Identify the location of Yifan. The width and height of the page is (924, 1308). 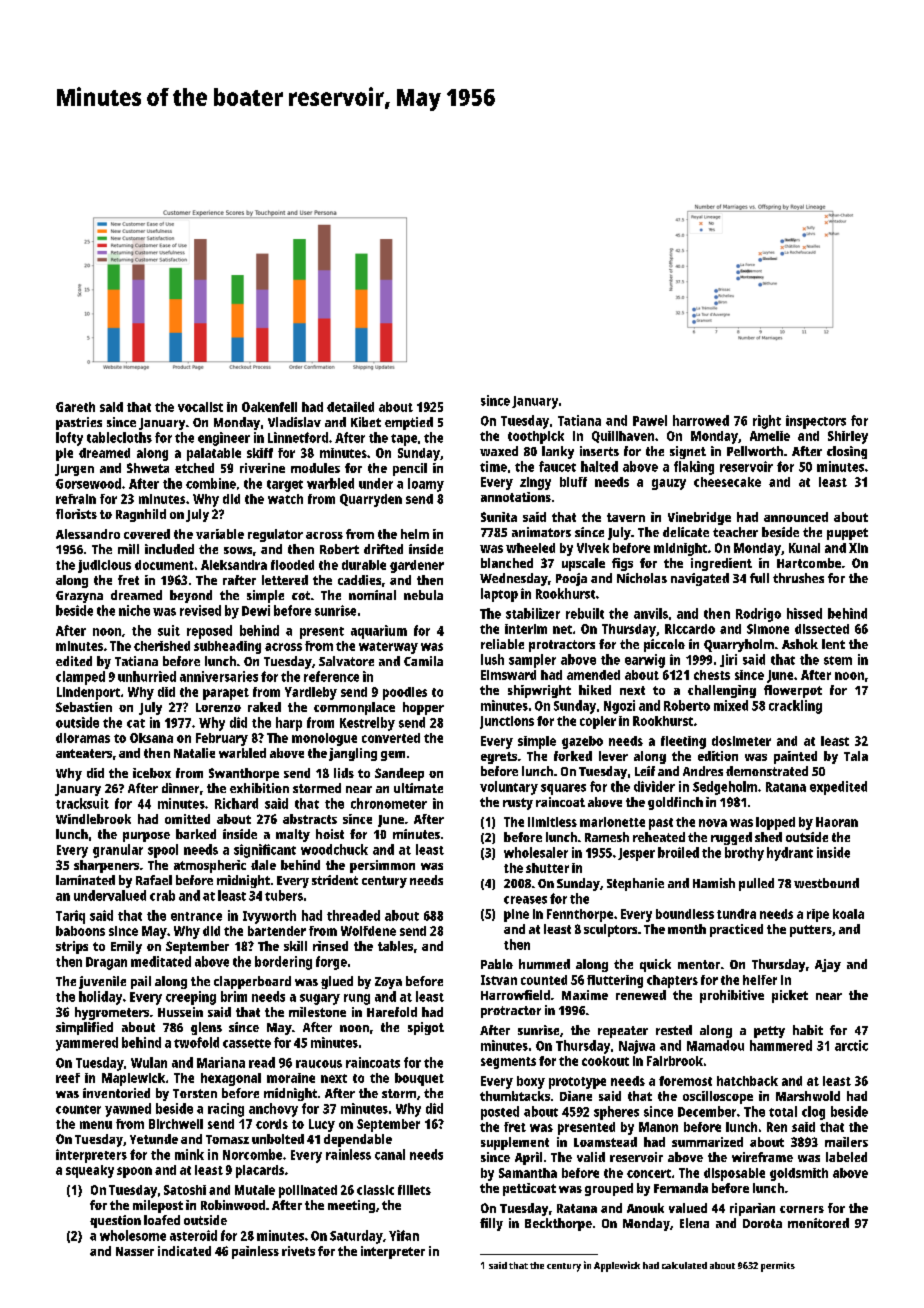
(404, 1235).
